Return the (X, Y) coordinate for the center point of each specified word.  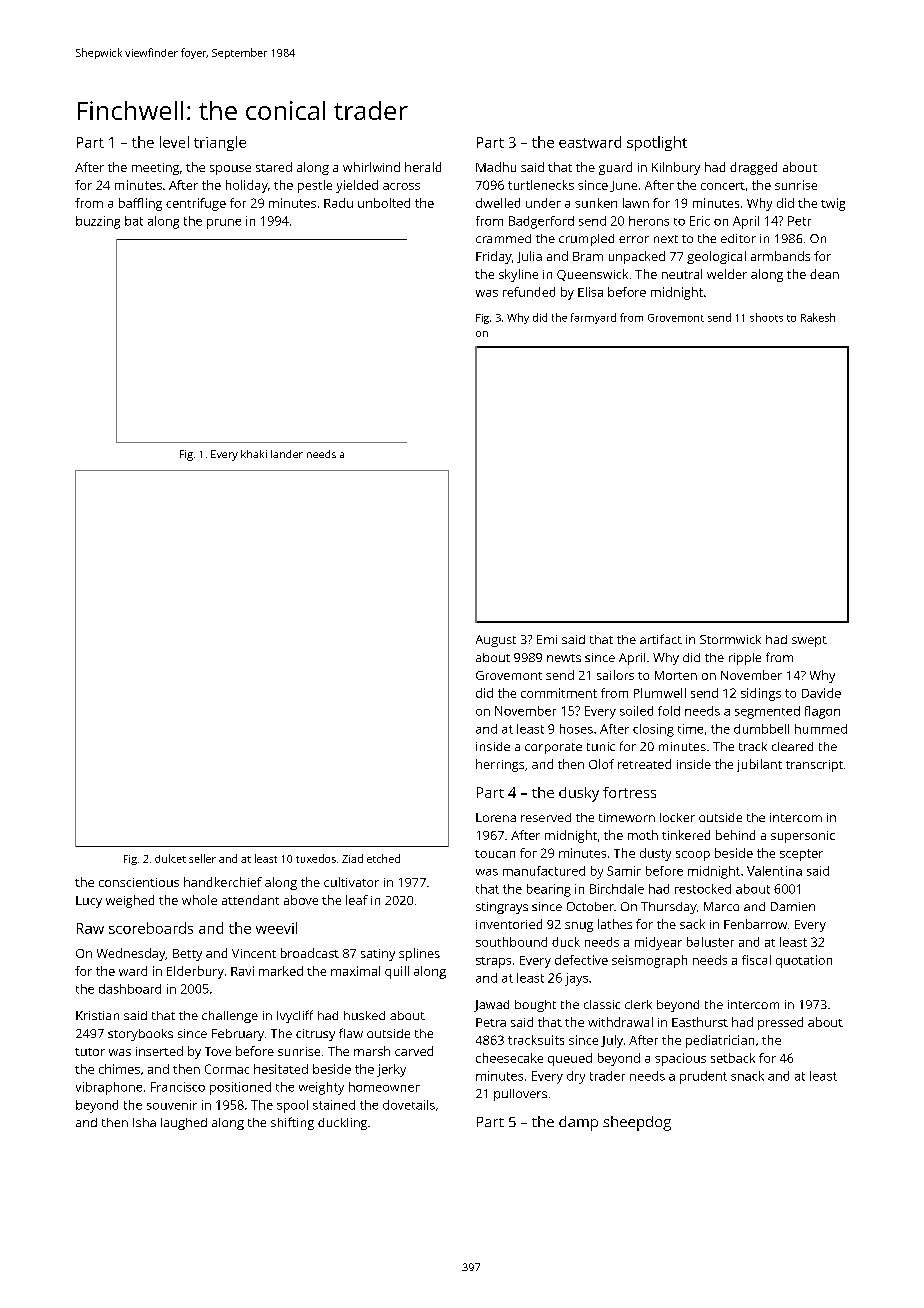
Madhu (496, 167)
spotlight (657, 143)
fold (669, 711)
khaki (254, 454)
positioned (240, 1088)
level (174, 142)
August (496, 641)
